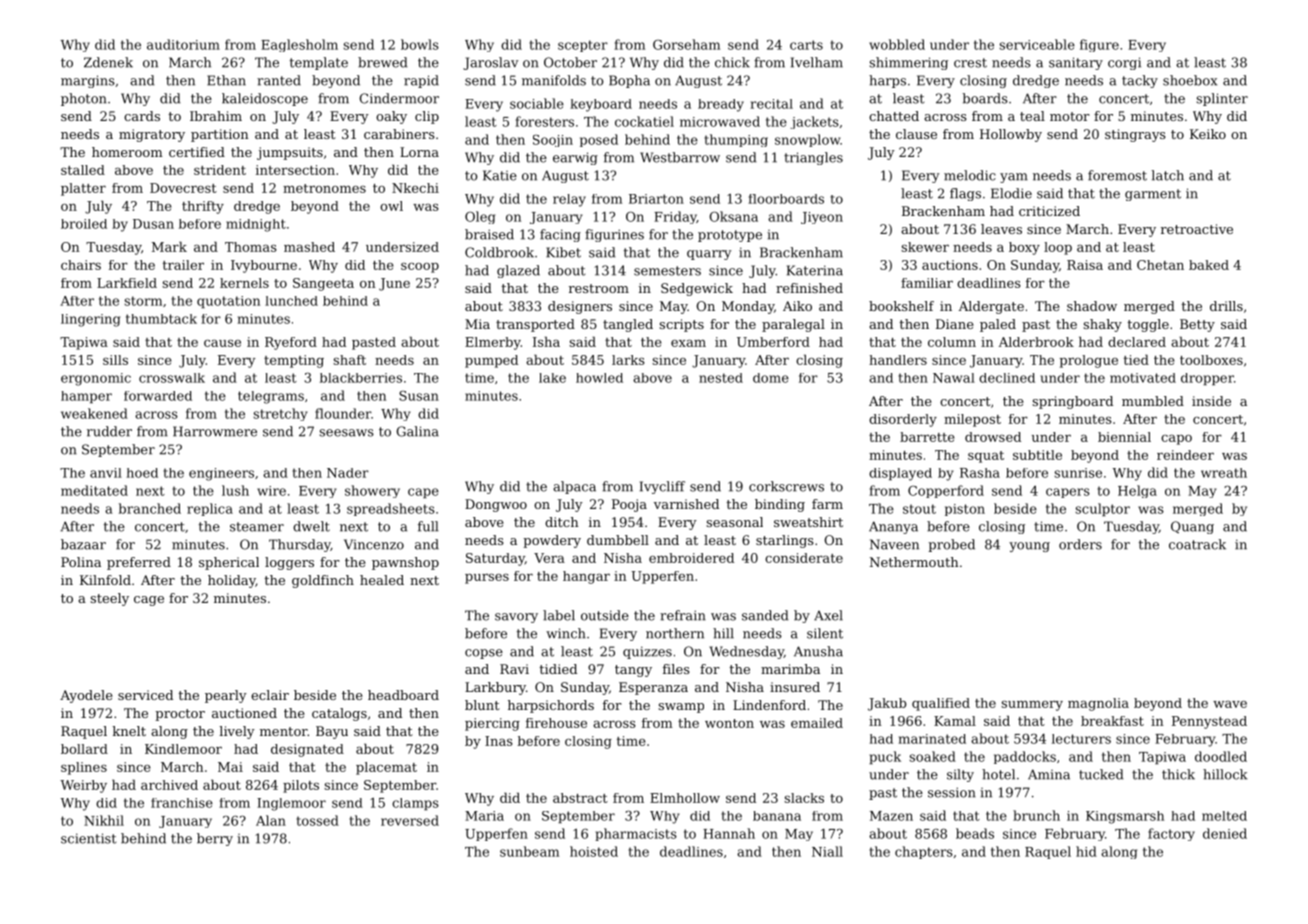 The image size is (1308, 924). Describe the element at coordinates (518, 271) in the screenshot. I see `glazed` at that location.
